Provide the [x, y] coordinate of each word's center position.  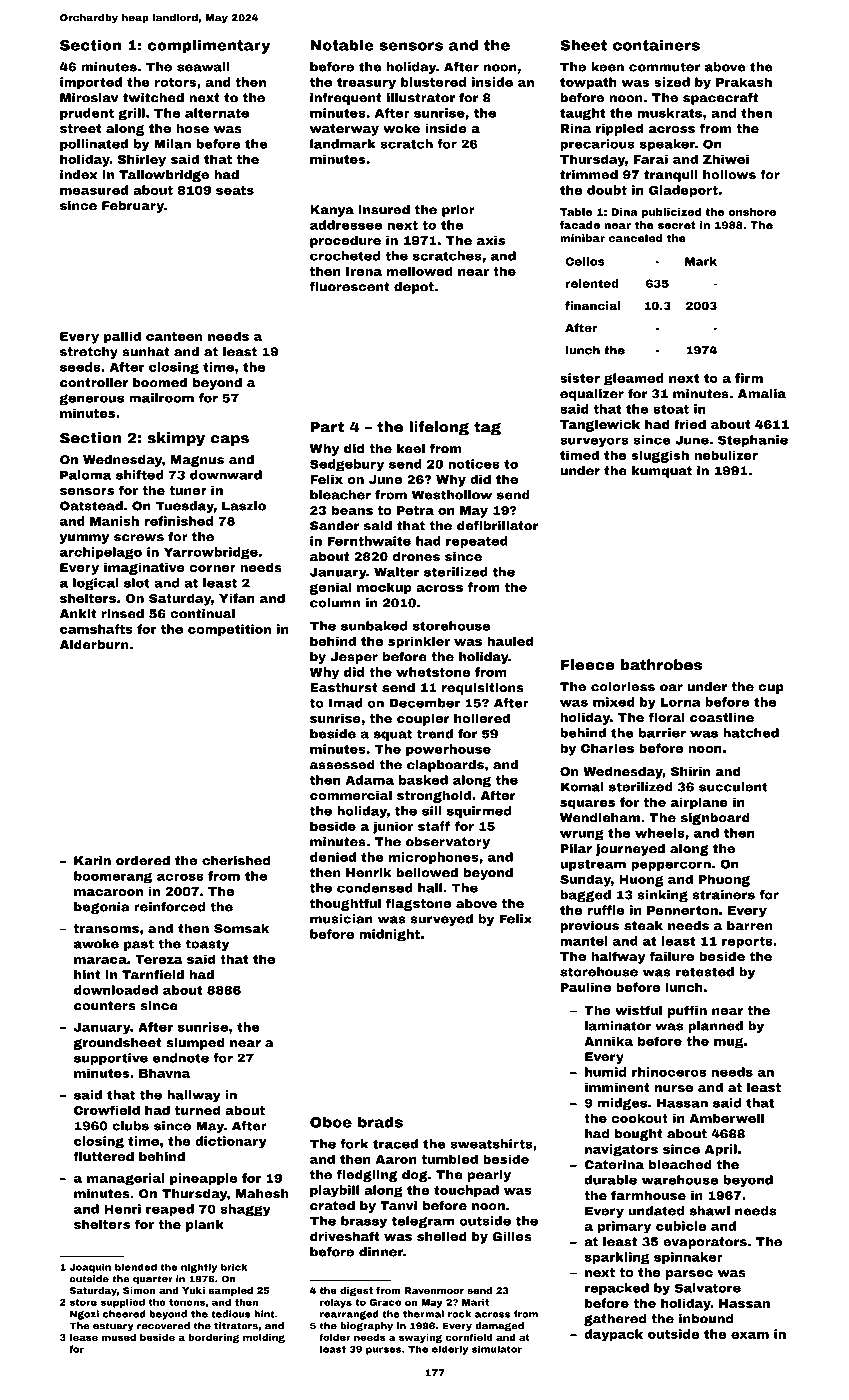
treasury [366, 84]
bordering [213, 1338]
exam [750, 1335]
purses [383, 1351]
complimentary [208, 46]
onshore [752, 212]
